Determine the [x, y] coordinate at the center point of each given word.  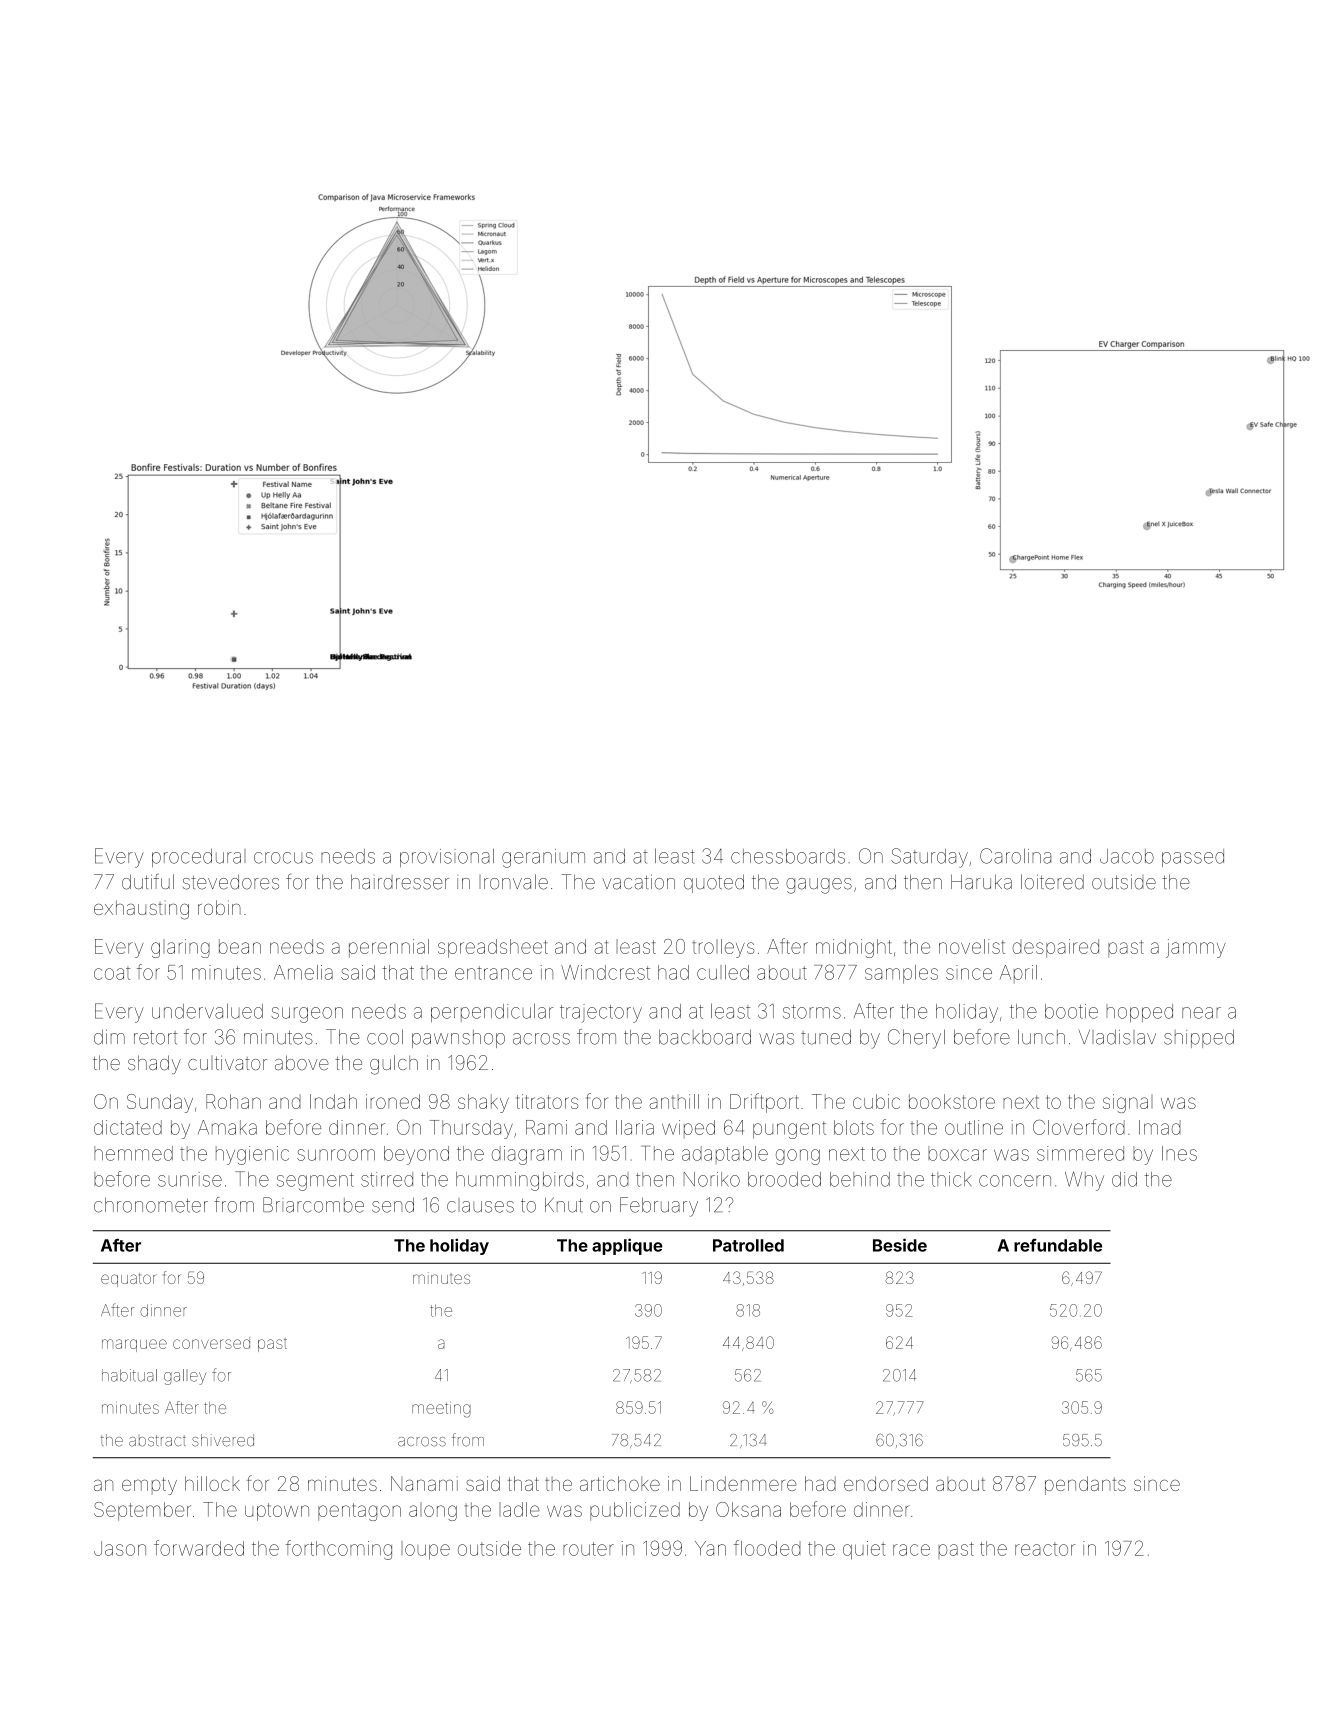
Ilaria [635, 1127]
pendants [1085, 1485]
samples [901, 974]
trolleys [723, 948]
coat [112, 973]
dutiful [148, 882]
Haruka [981, 882]
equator [129, 1280]
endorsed [886, 1483]
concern [1015, 1181]
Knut [564, 1205]
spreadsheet [493, 948]
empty [149, 1486]
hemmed [133, 1153]
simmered [1080, 1153]
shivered [223, 1440]
